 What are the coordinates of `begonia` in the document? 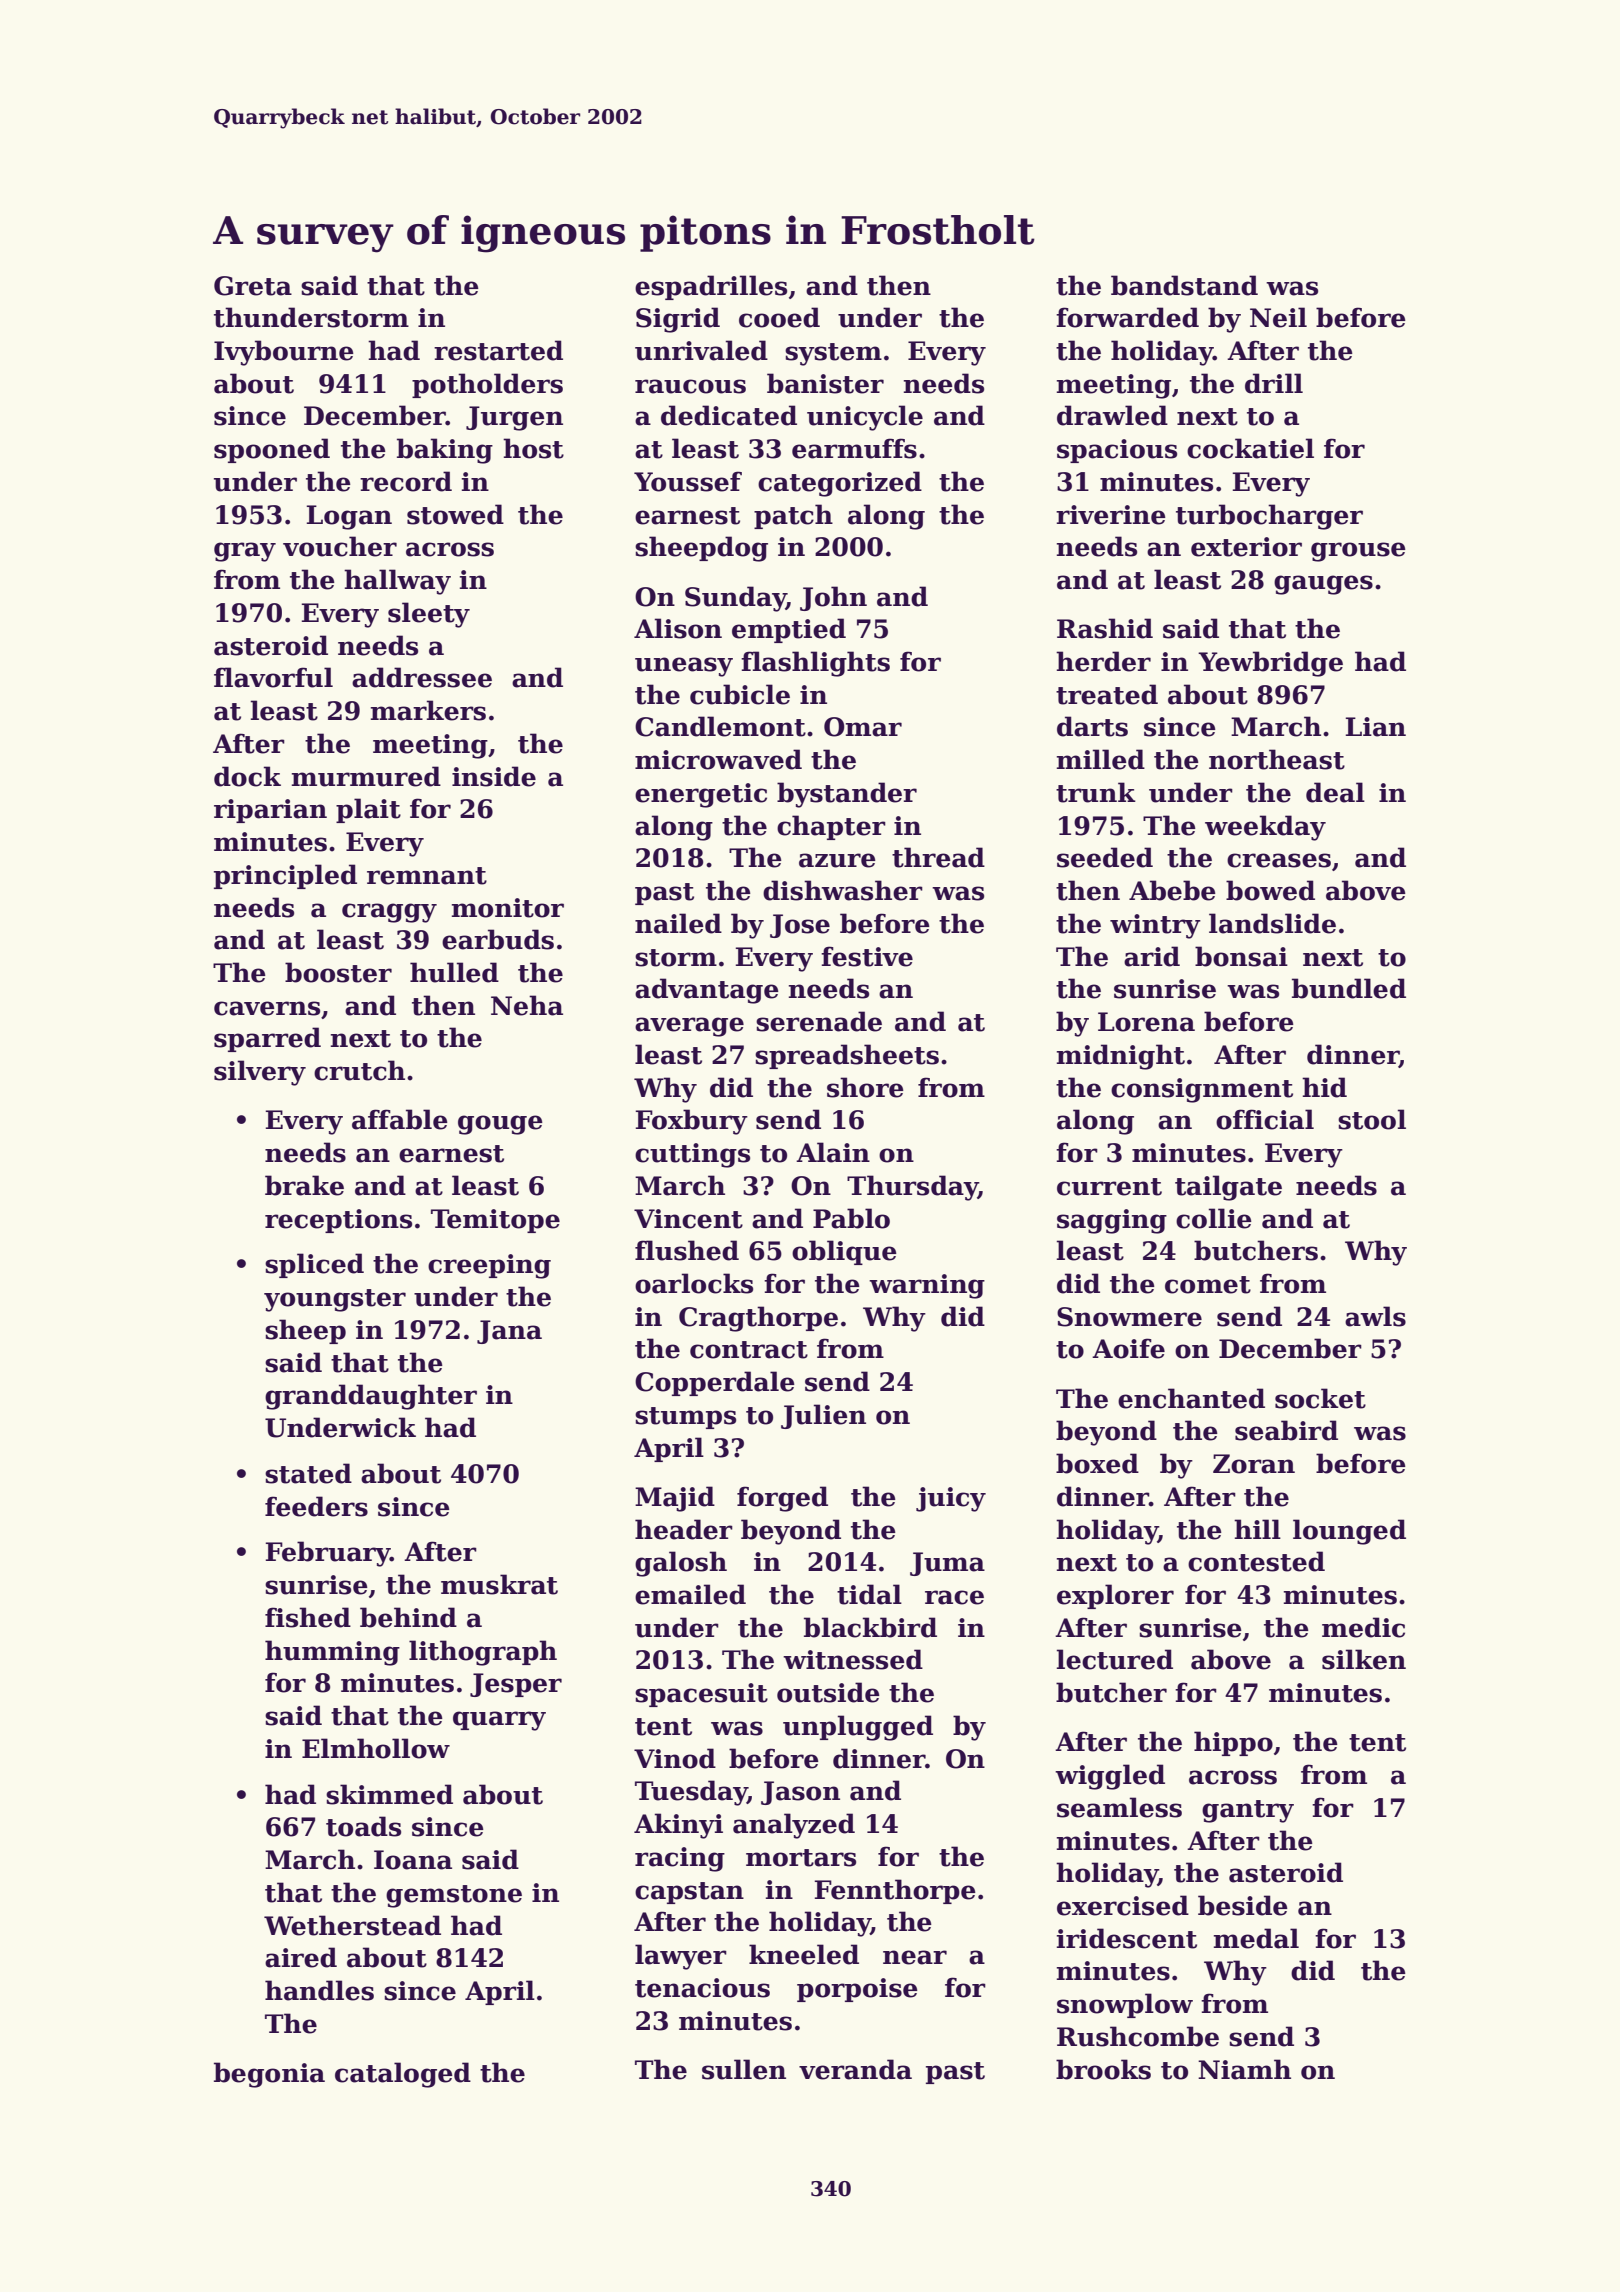 It's located at (269, 2075).
